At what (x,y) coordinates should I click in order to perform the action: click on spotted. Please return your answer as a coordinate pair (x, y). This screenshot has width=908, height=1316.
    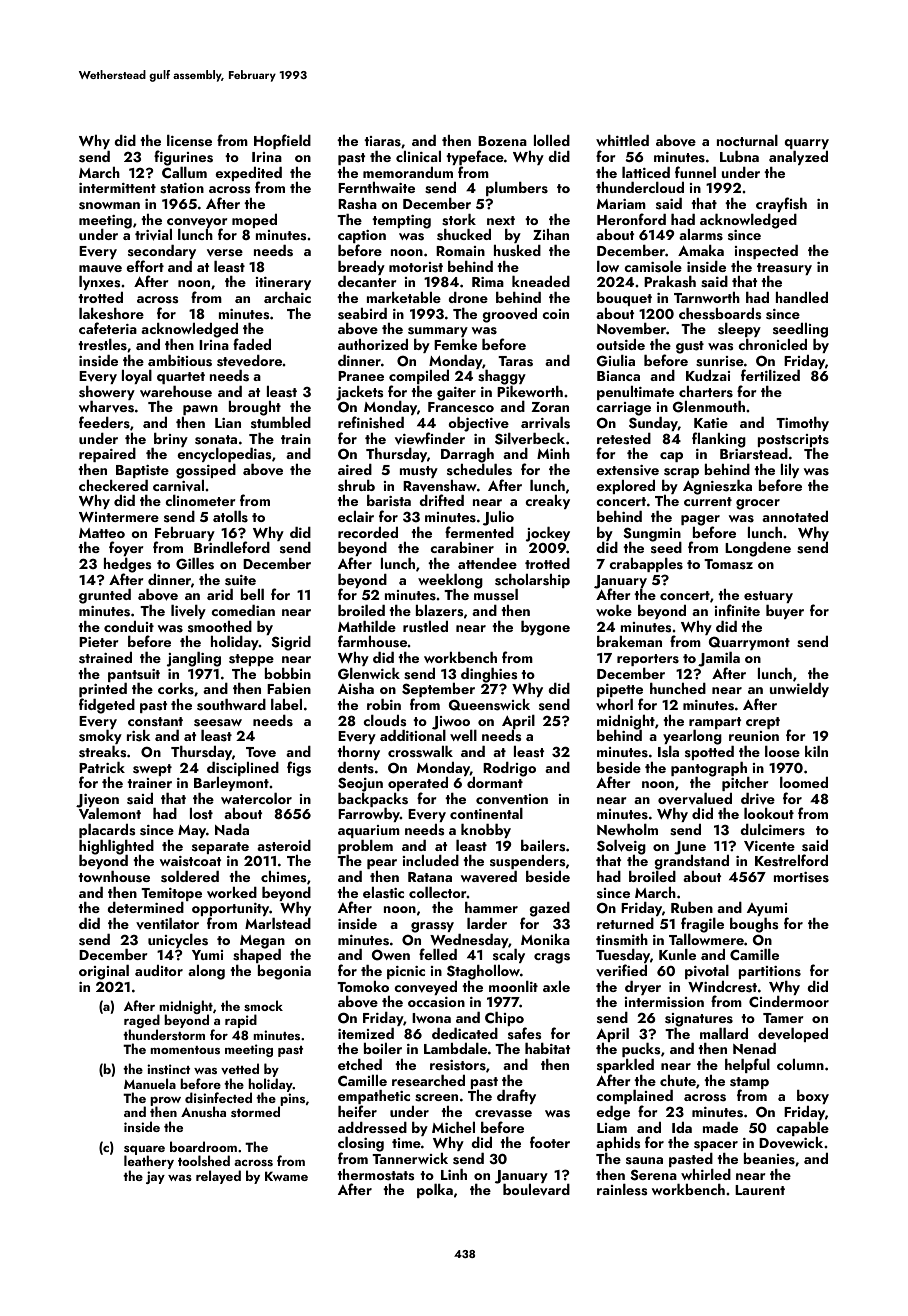
    Looking at the image, I should click on (709, 753).
